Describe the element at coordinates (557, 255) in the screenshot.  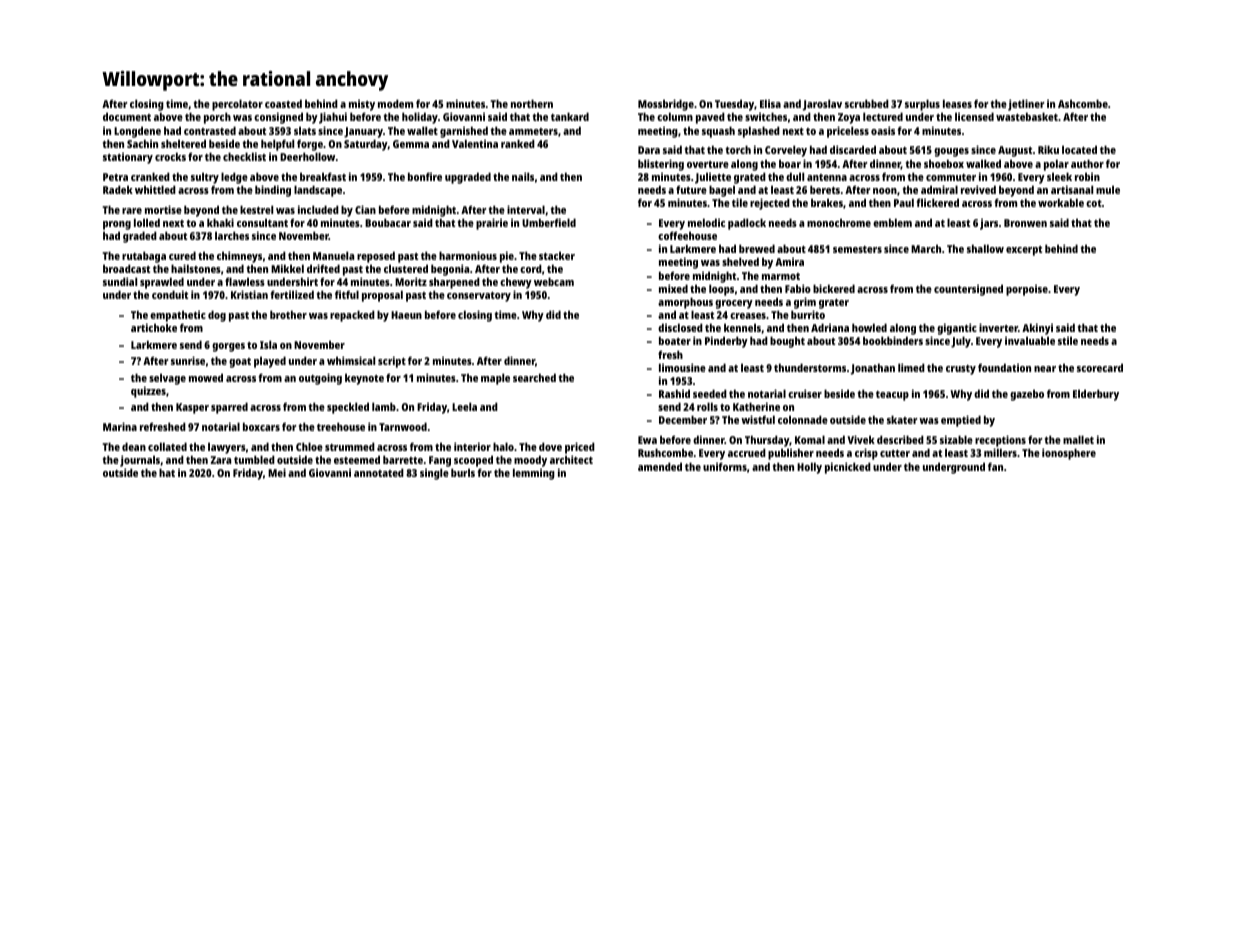
I see `stacker` at that location.
